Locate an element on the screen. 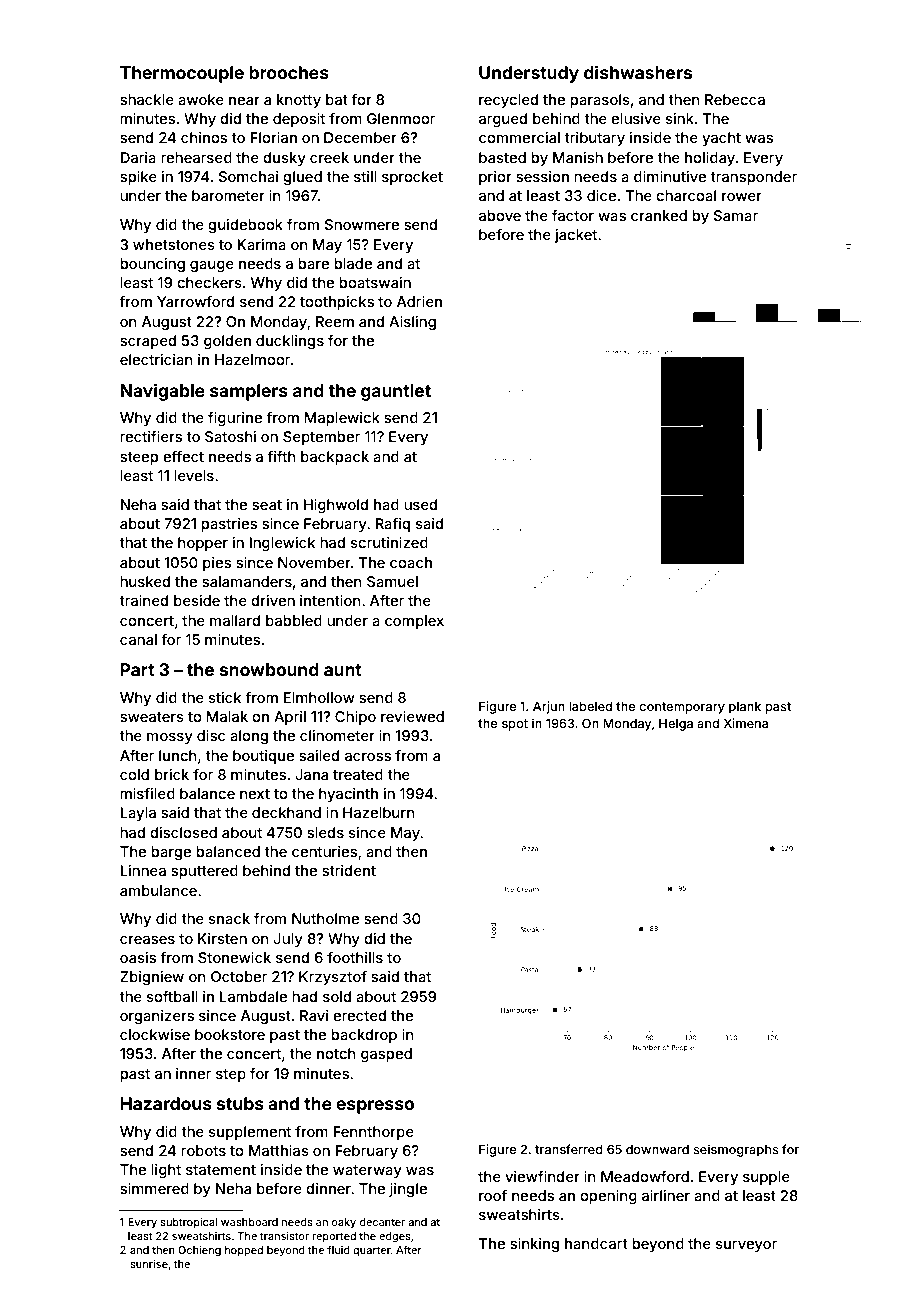  whetstones is located at coordinates (174, 244).
